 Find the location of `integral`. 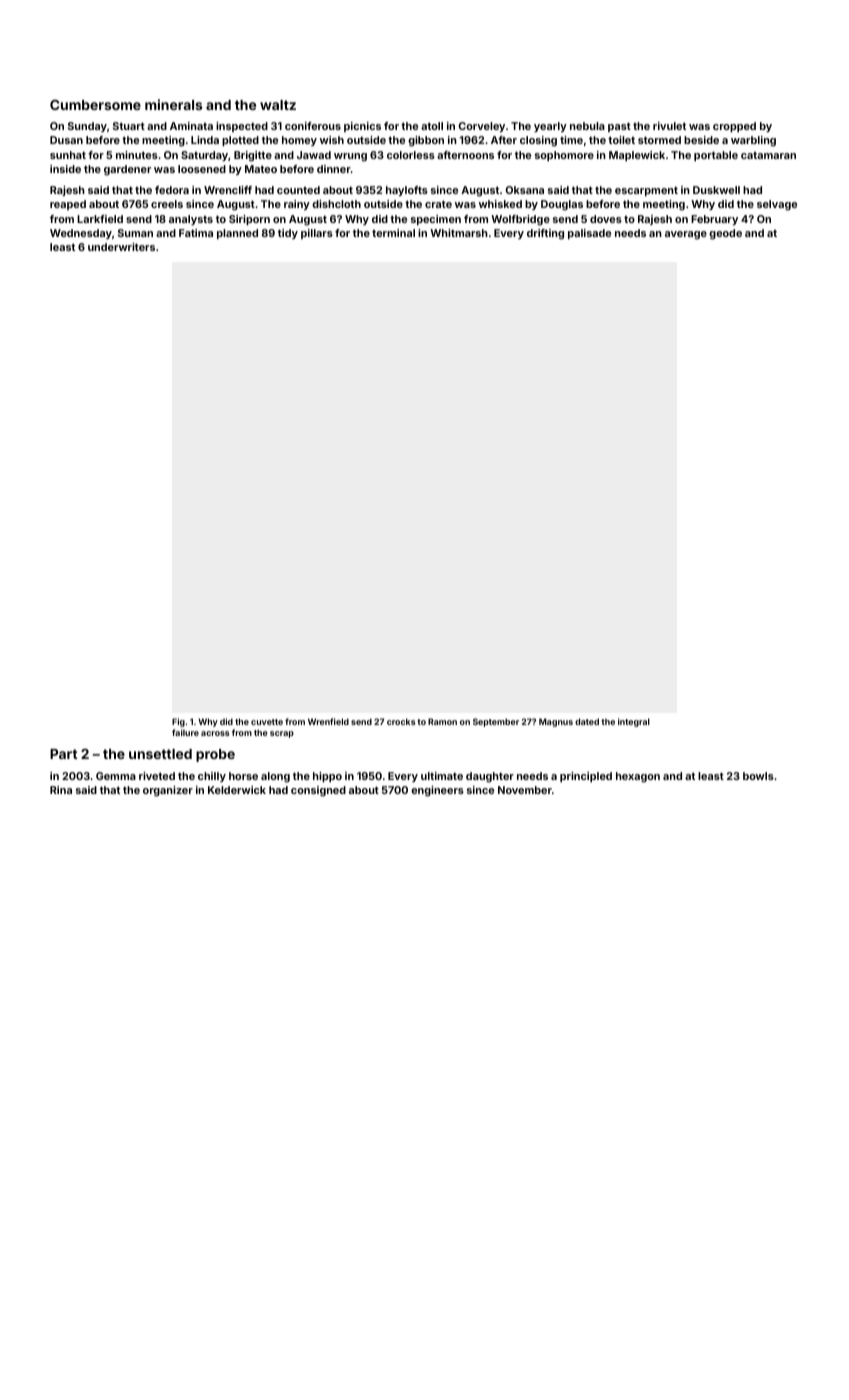

integral is located at coordinates (634, 722).
